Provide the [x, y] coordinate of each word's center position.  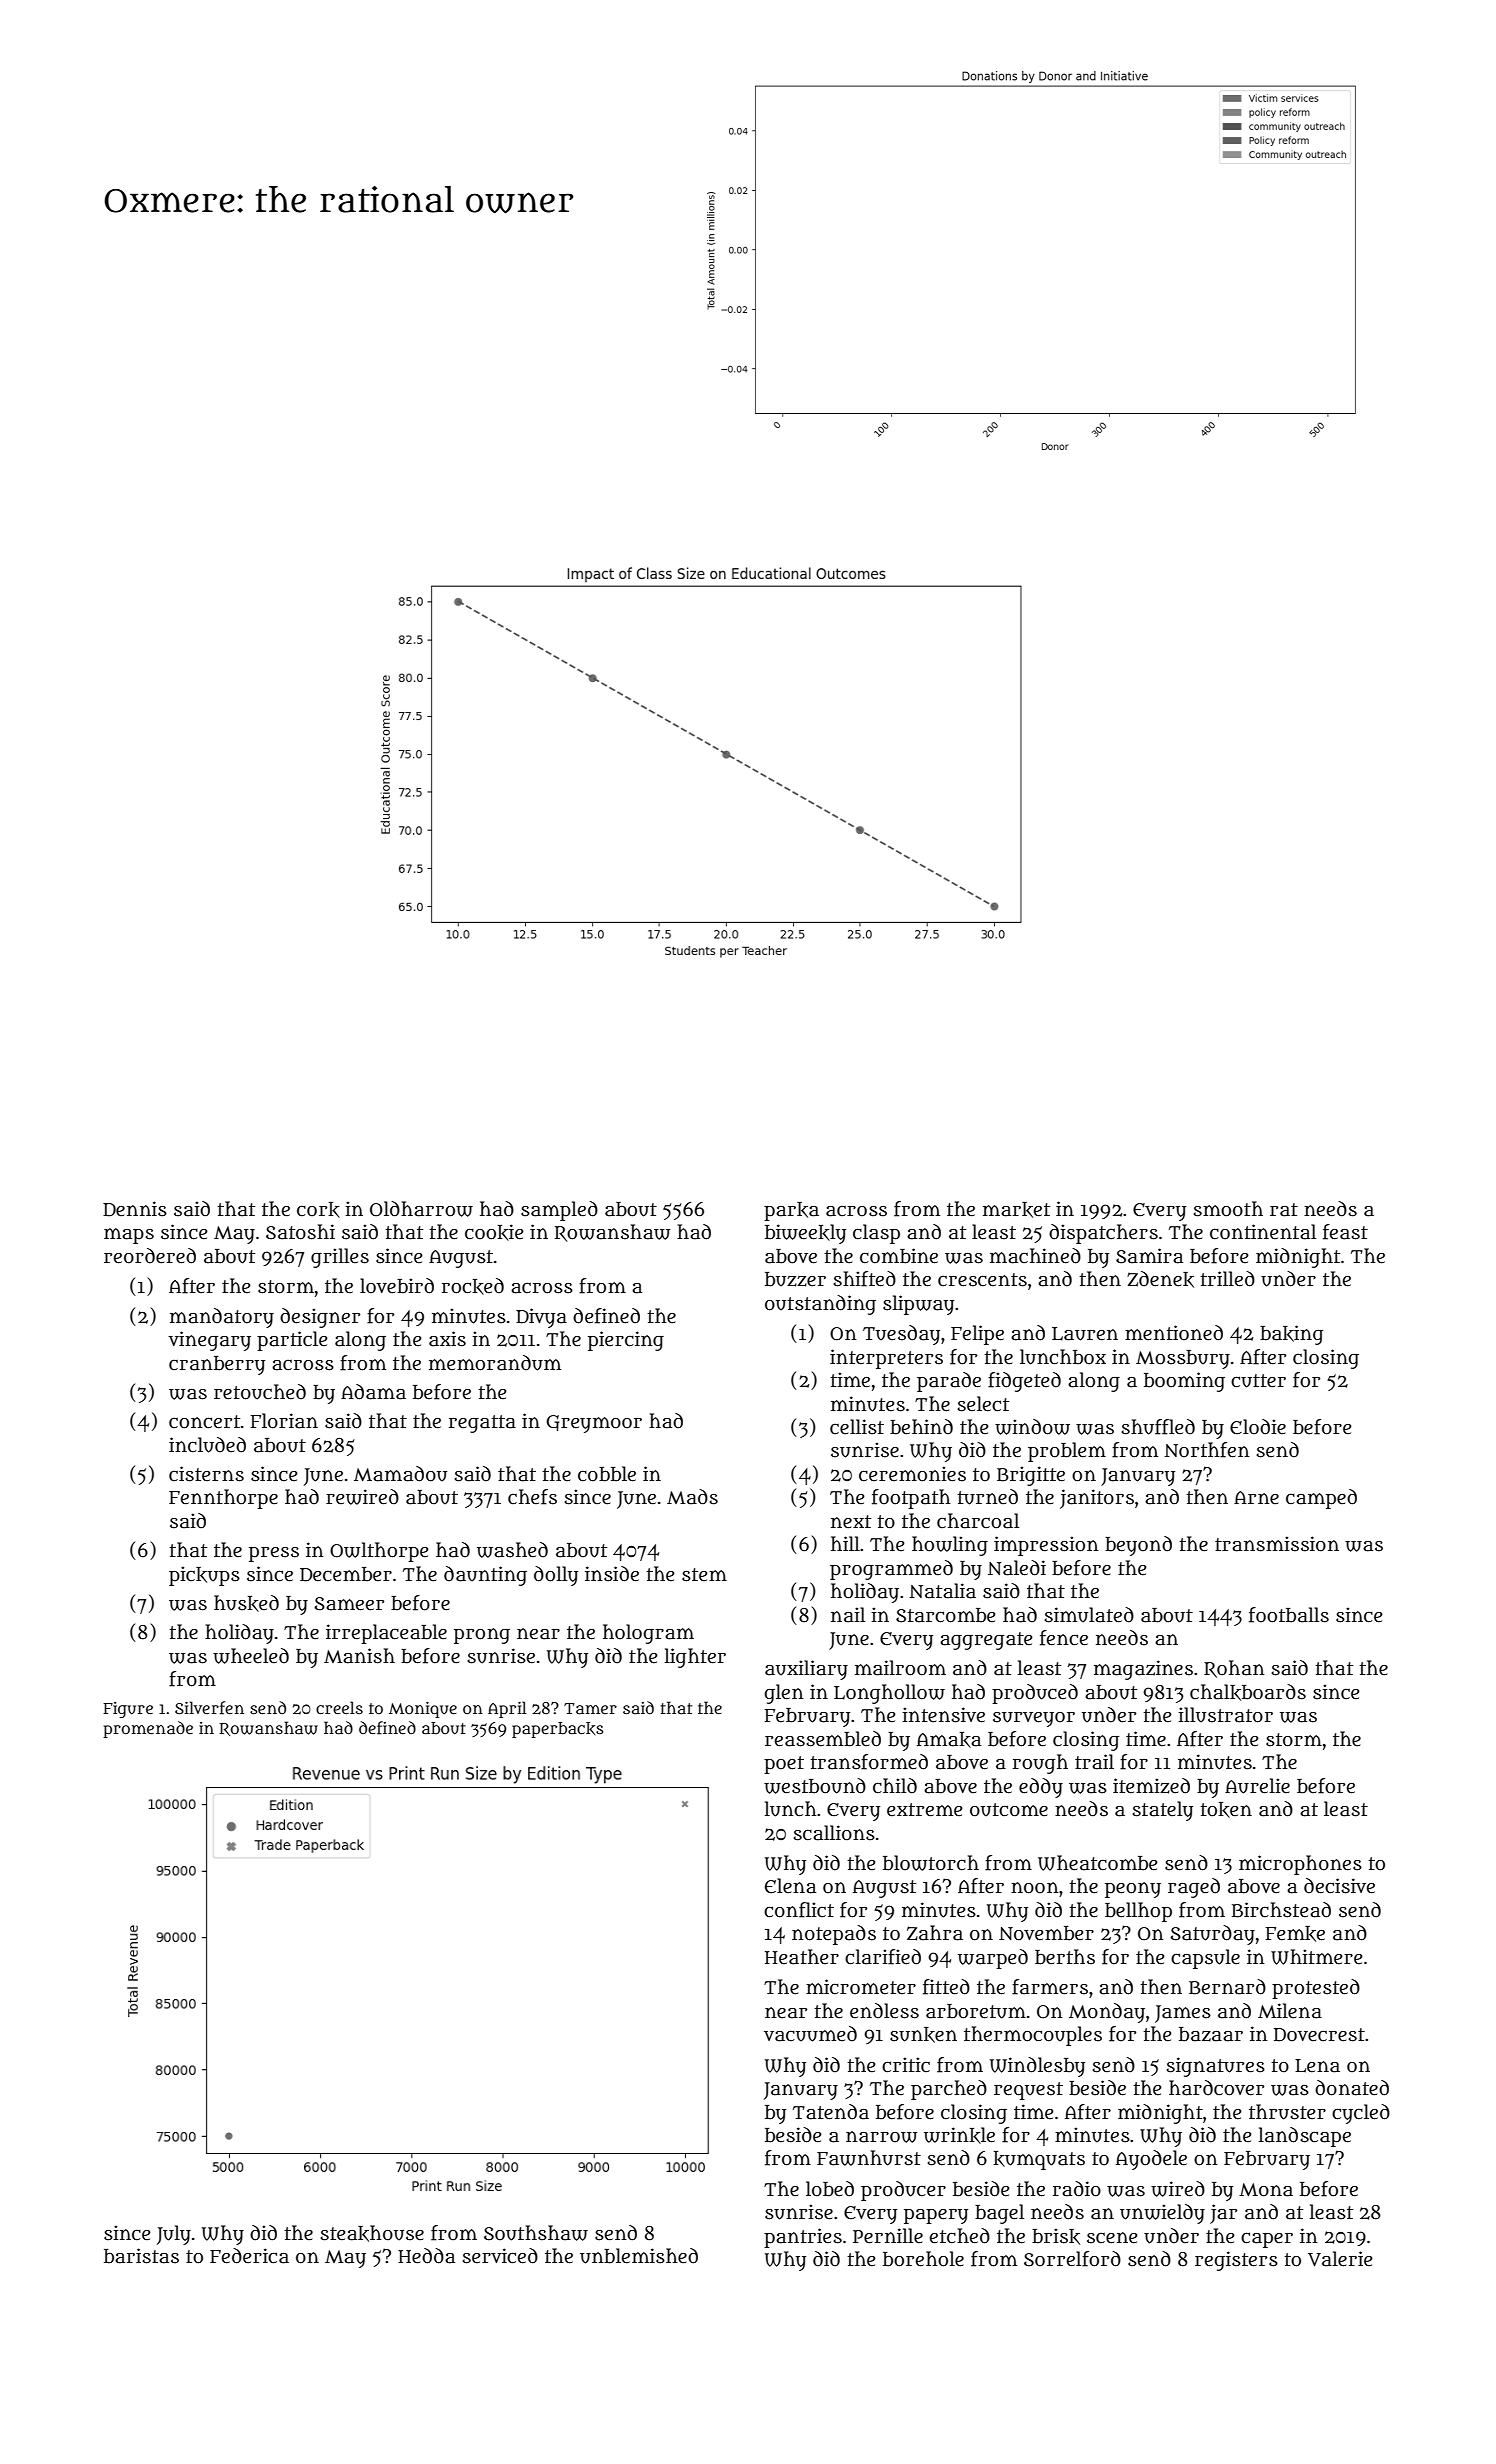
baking [1291, 1335]
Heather [802, 1957]
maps [129, 1236]
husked [246, 1603]
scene [1112, 2238]
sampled [559, 1211]
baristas [141, 2256]
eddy [1041, 1788]
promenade [148, 1729]
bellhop [1138, 1912]
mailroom [900, 1668]
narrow [881, 2137]
